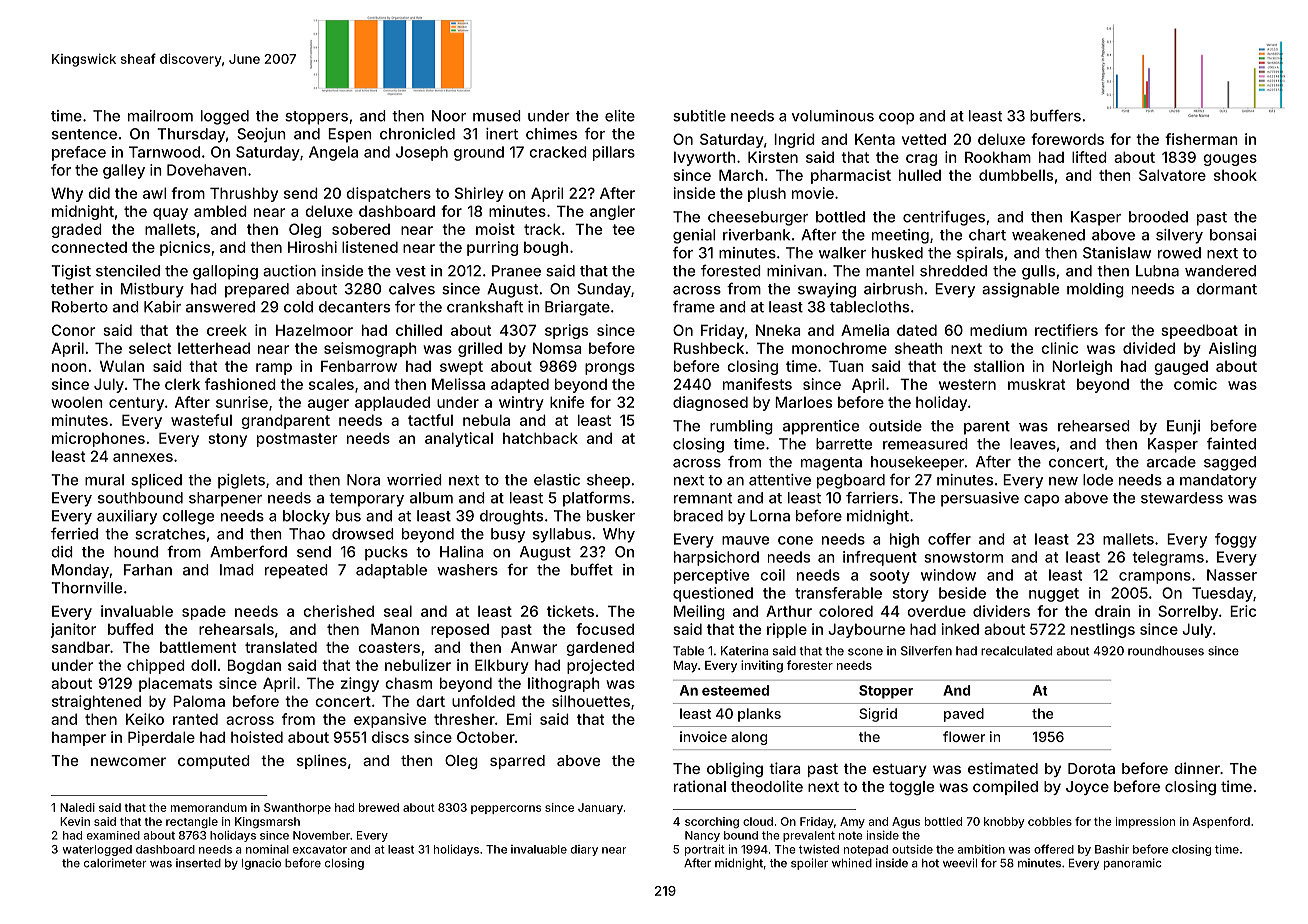  What do you see at coordinates (261, 864) in the screenshot?
I see `Ignacio` at bounding box center [261, 864].
